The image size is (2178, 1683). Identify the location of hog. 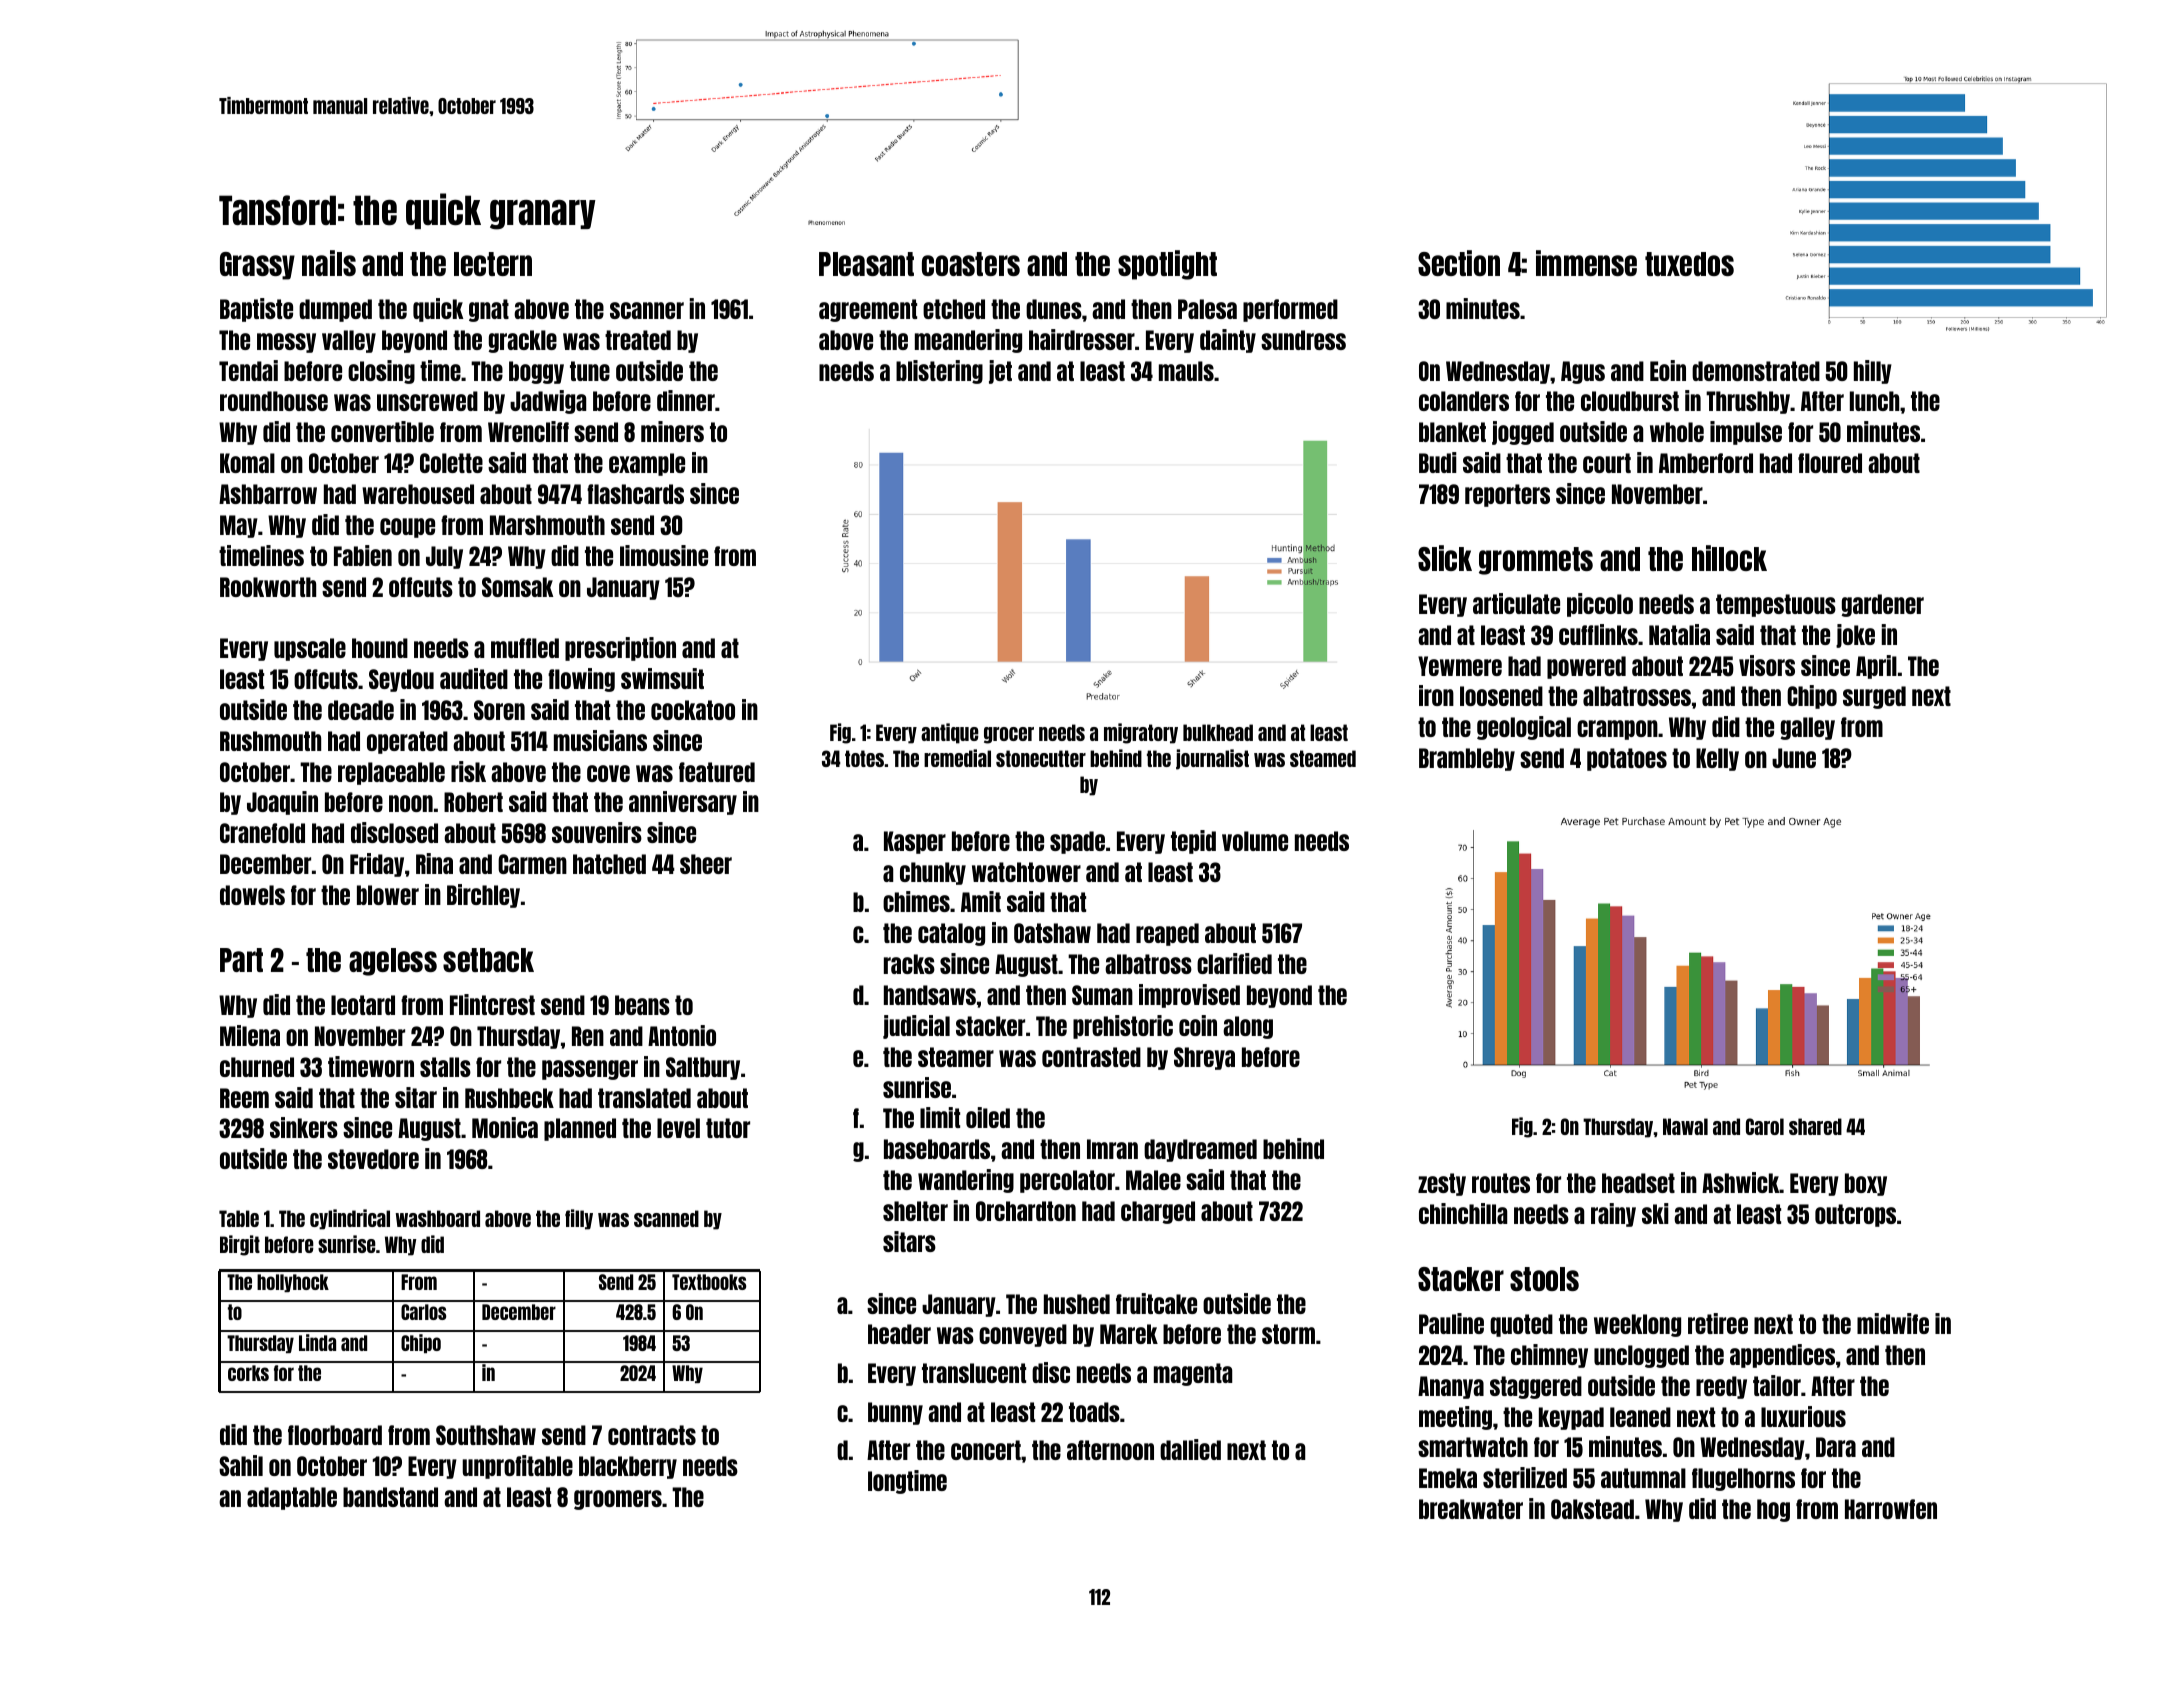
(1773, 1510).
